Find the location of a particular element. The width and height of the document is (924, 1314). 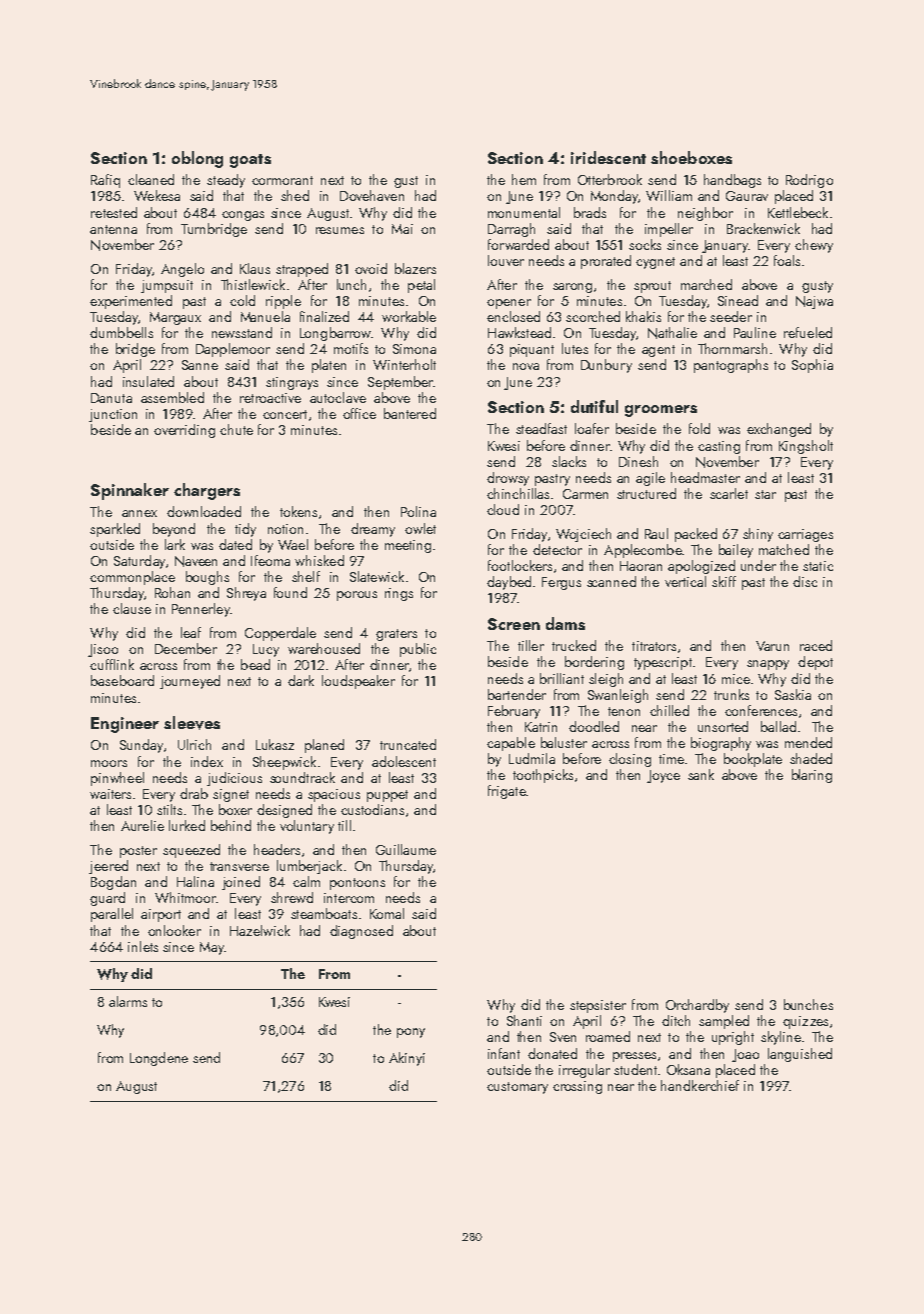

shoeboxes is located at coordinates (691, 157).
